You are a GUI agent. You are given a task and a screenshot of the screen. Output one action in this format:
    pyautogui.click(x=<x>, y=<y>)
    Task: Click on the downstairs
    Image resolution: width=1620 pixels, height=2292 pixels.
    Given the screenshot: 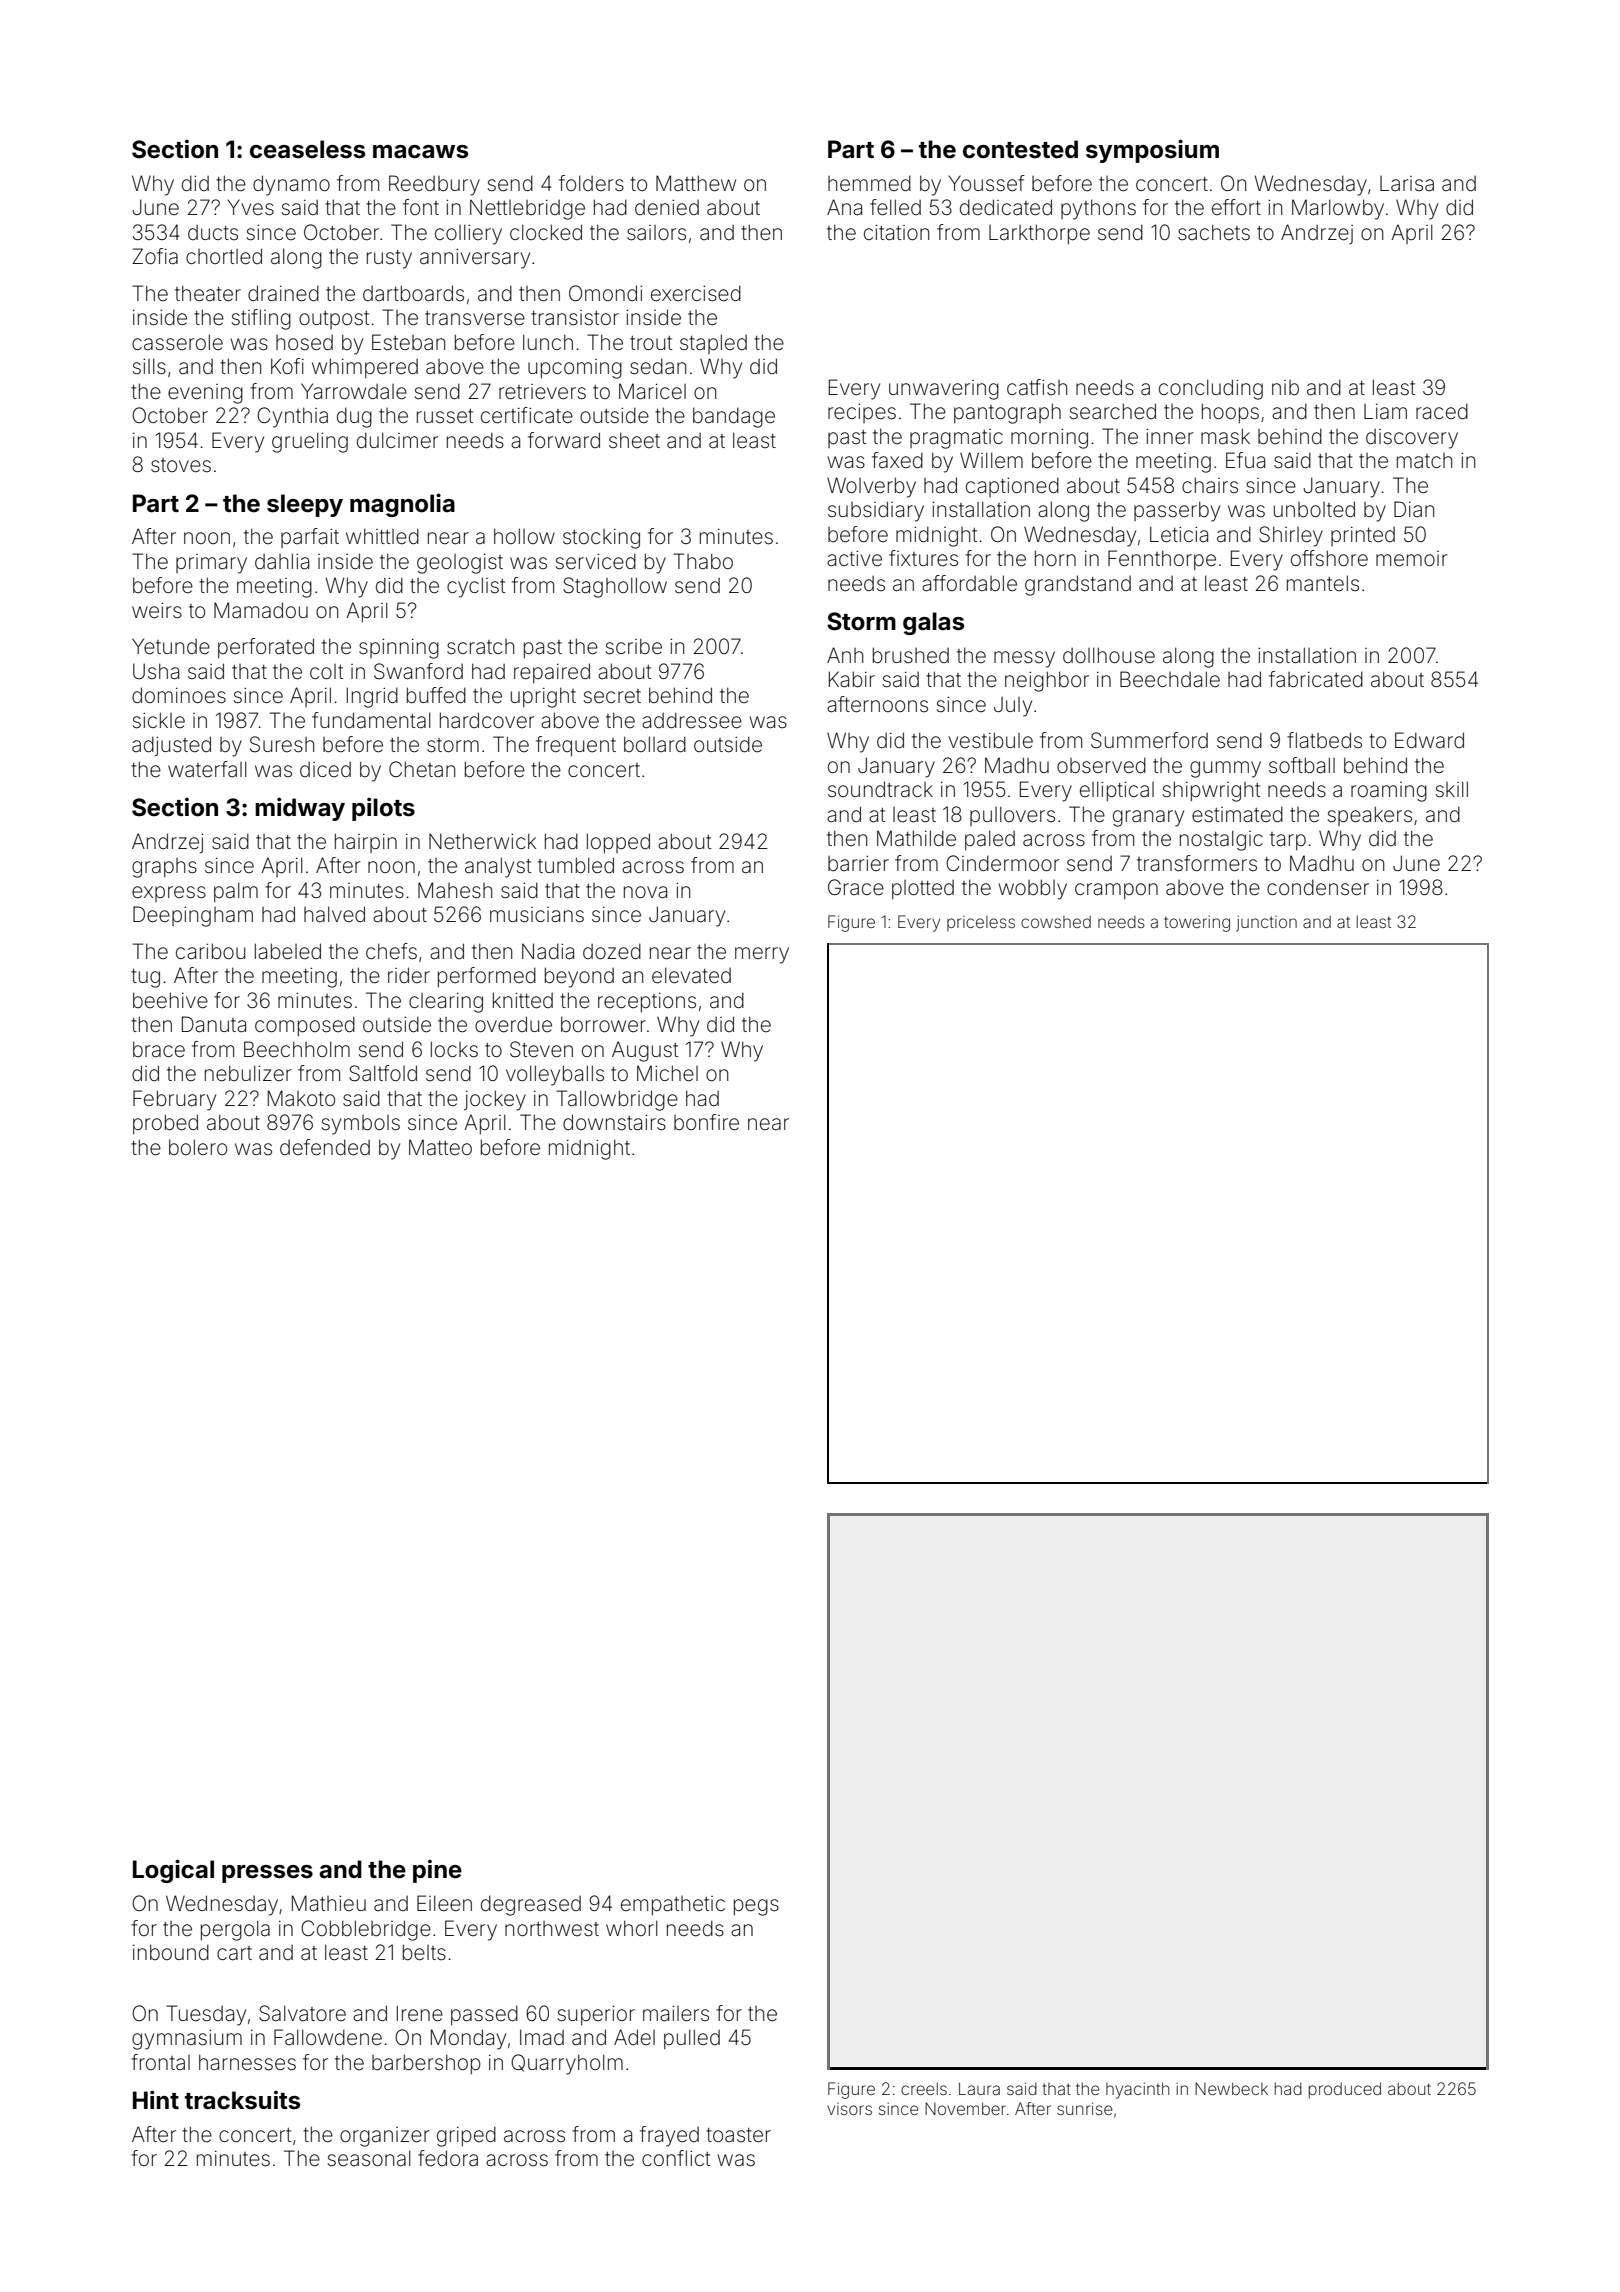 What is the action you would take?
    pyautogui.click(x=614, y=1122)
